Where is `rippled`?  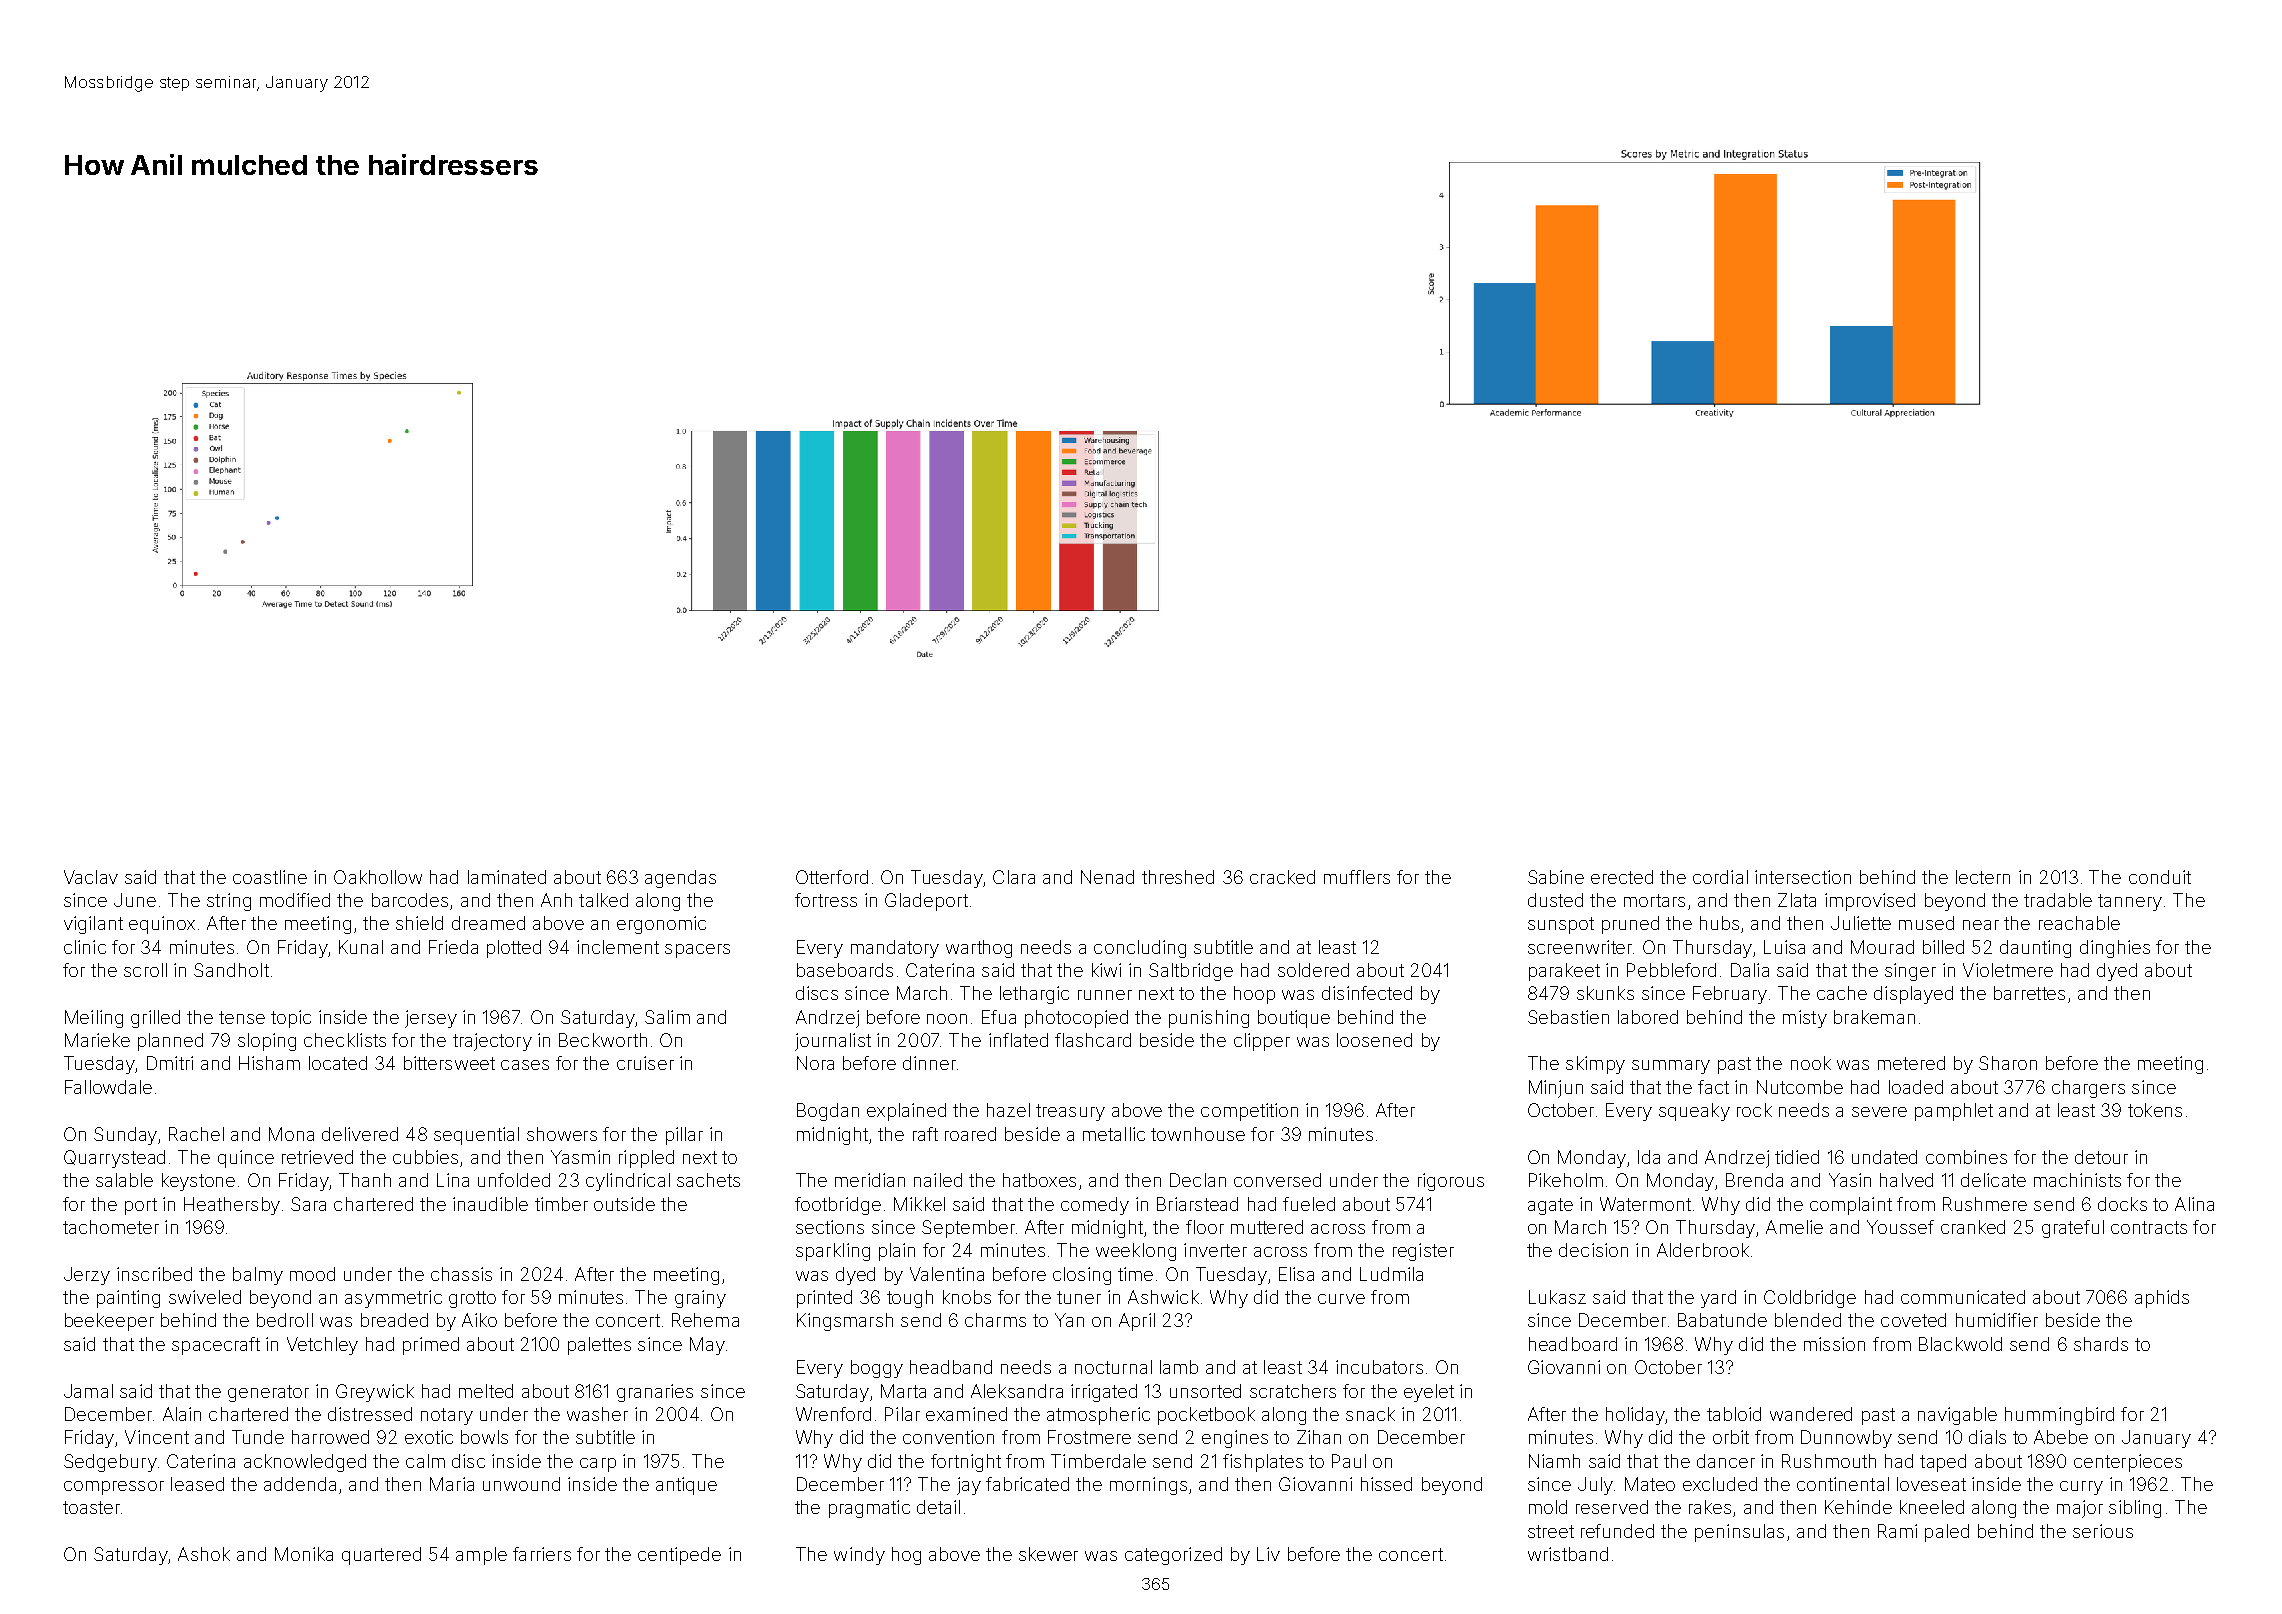 rippled is located at coordinates (646, 1159).
